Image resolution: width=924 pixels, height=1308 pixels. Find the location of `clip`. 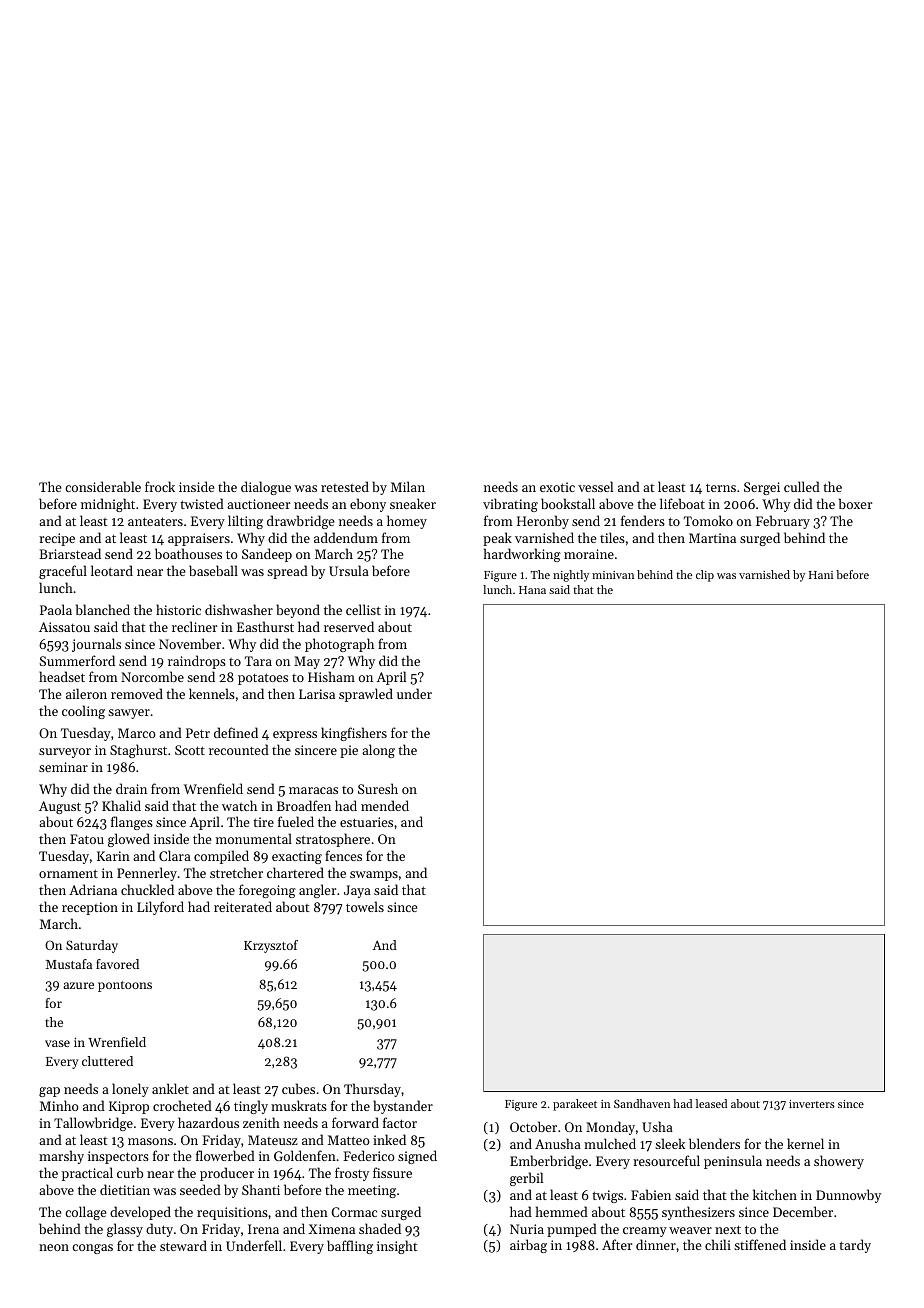

clip is located at coordinates (705, 576).
